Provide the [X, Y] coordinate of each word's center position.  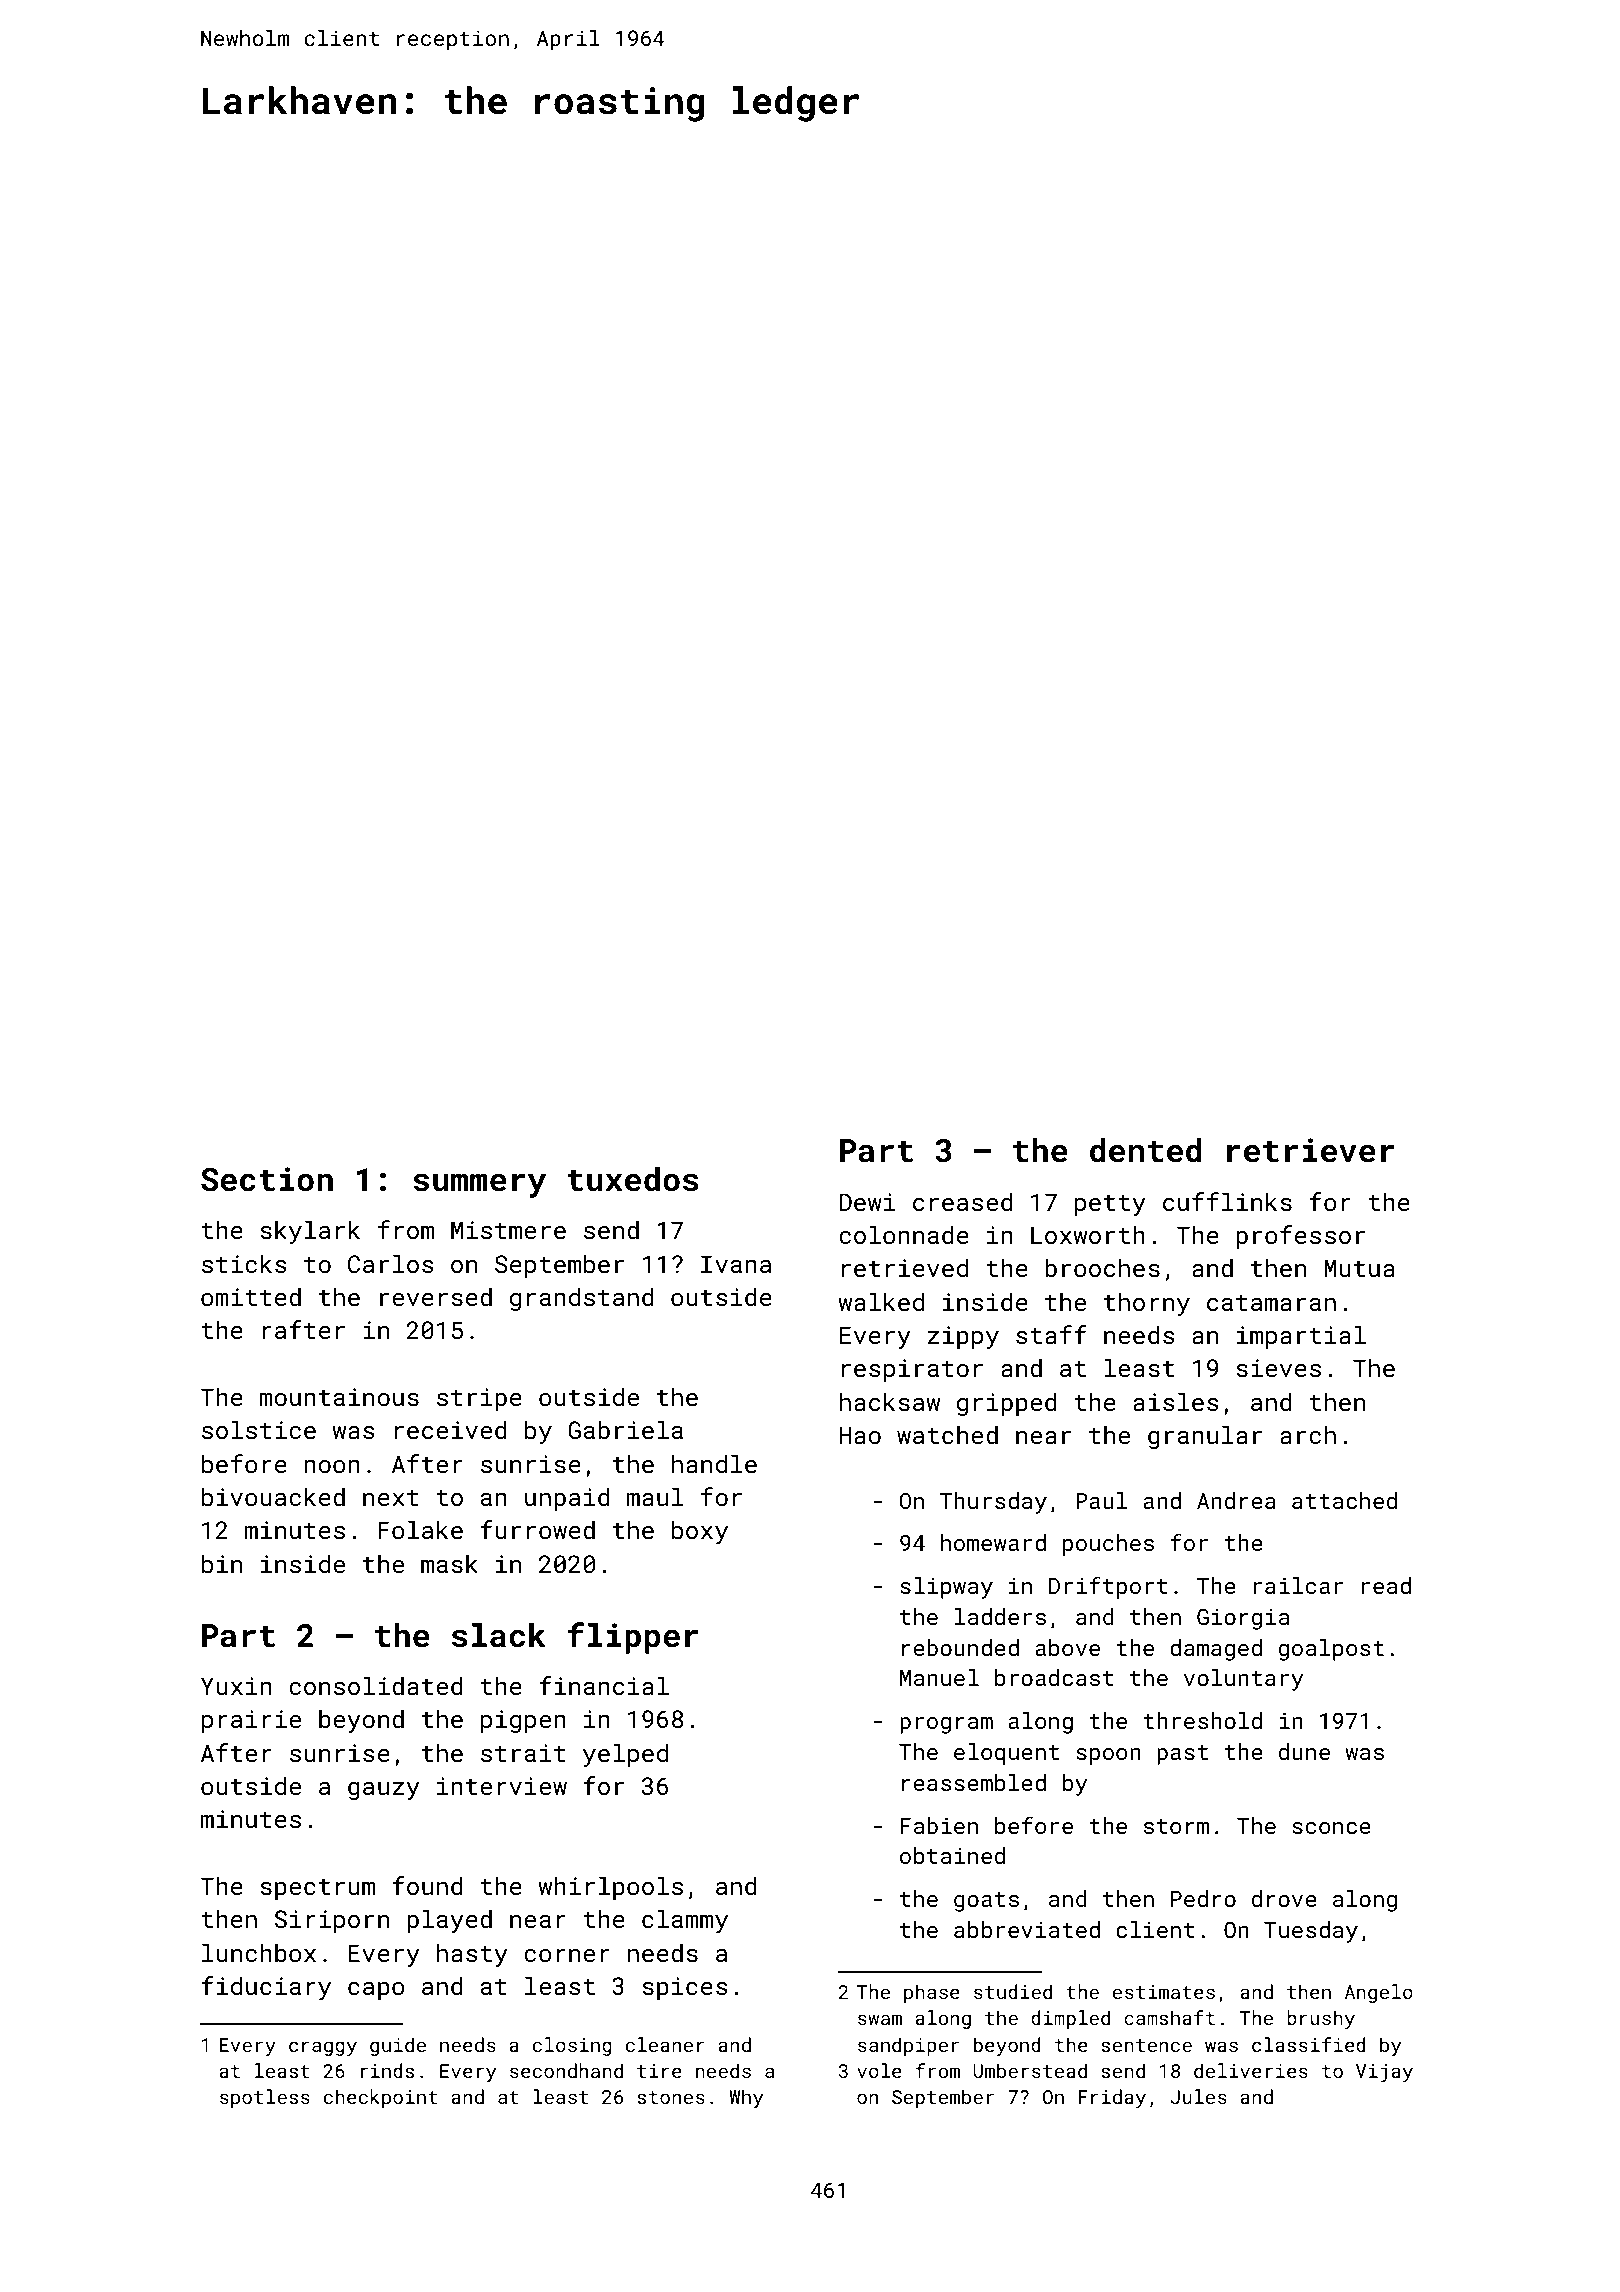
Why [746, 2098]
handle [714, 1463]
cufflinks [1227, 1201]
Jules [1198, 2096]
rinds [387, 2070]
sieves [1278, 1368]
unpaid [567, 1499]
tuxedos [633, 1179]
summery [479, 1185]
